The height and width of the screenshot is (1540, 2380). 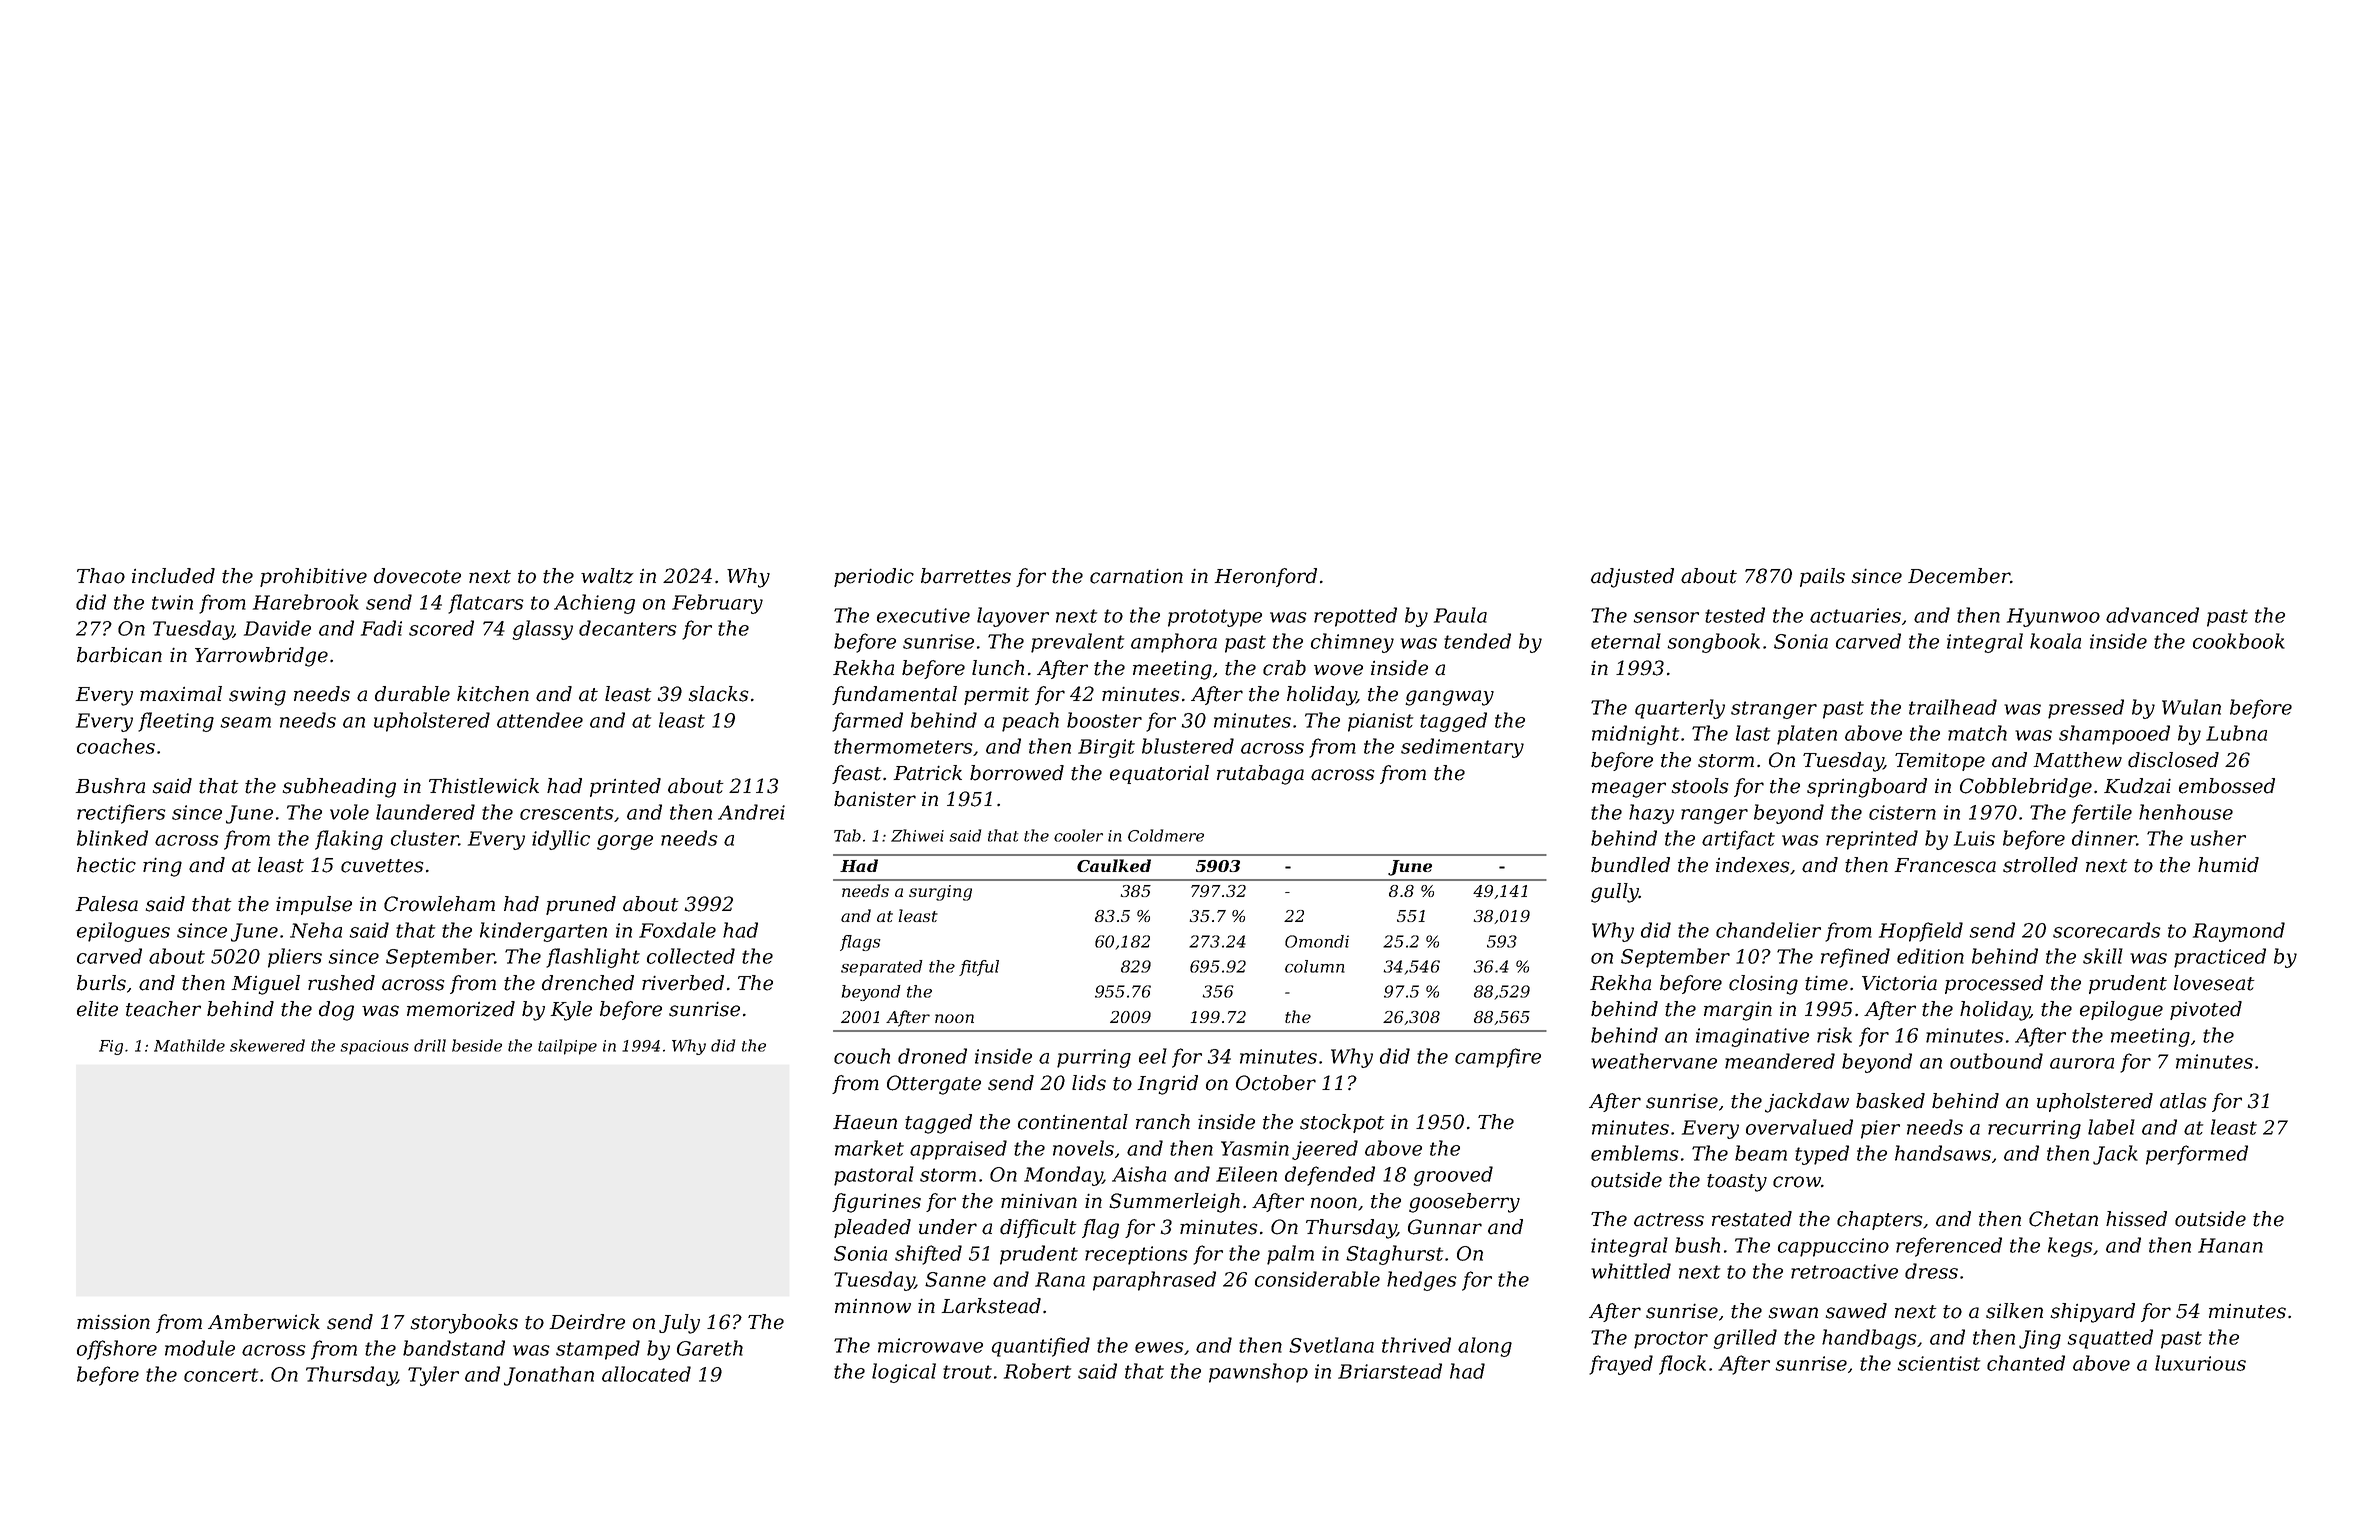 What do you see at coordinates (1215, 618) in the screenshot?
I see `prototype` at bounding box center [1215, 618].
